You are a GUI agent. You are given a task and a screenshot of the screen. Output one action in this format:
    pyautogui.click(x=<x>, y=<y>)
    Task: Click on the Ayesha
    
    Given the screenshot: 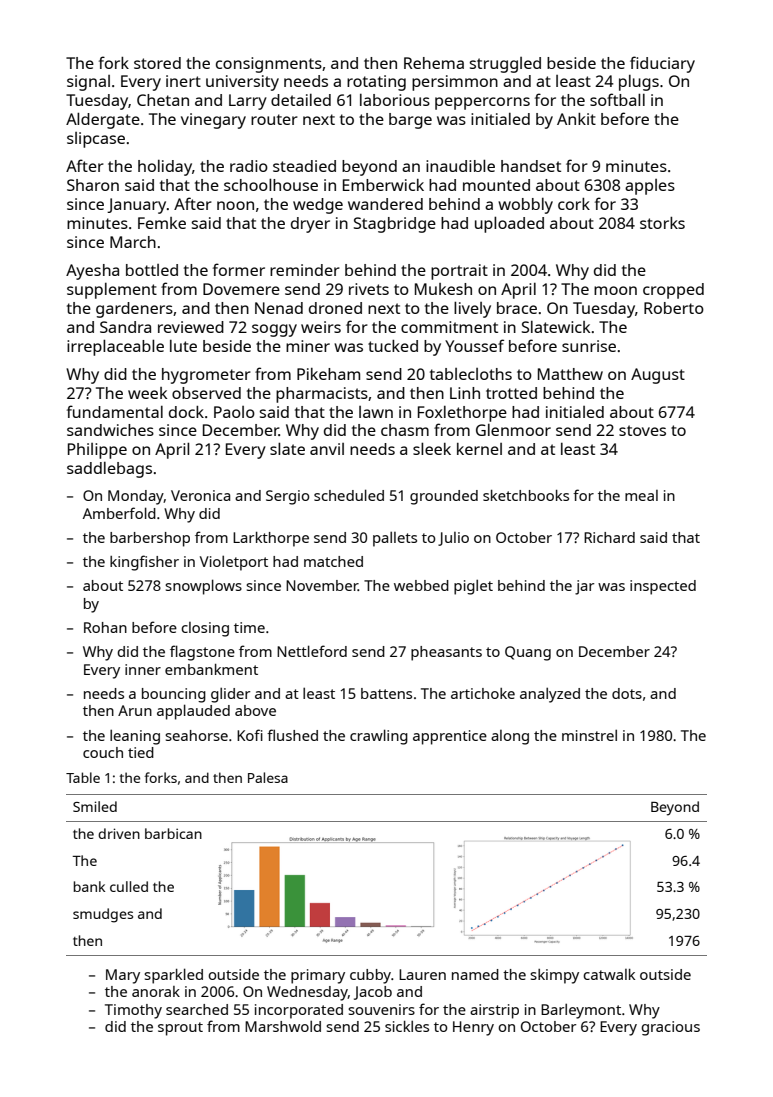 What is the action you would take?
    pyautogui.click(x=92, y=272)
